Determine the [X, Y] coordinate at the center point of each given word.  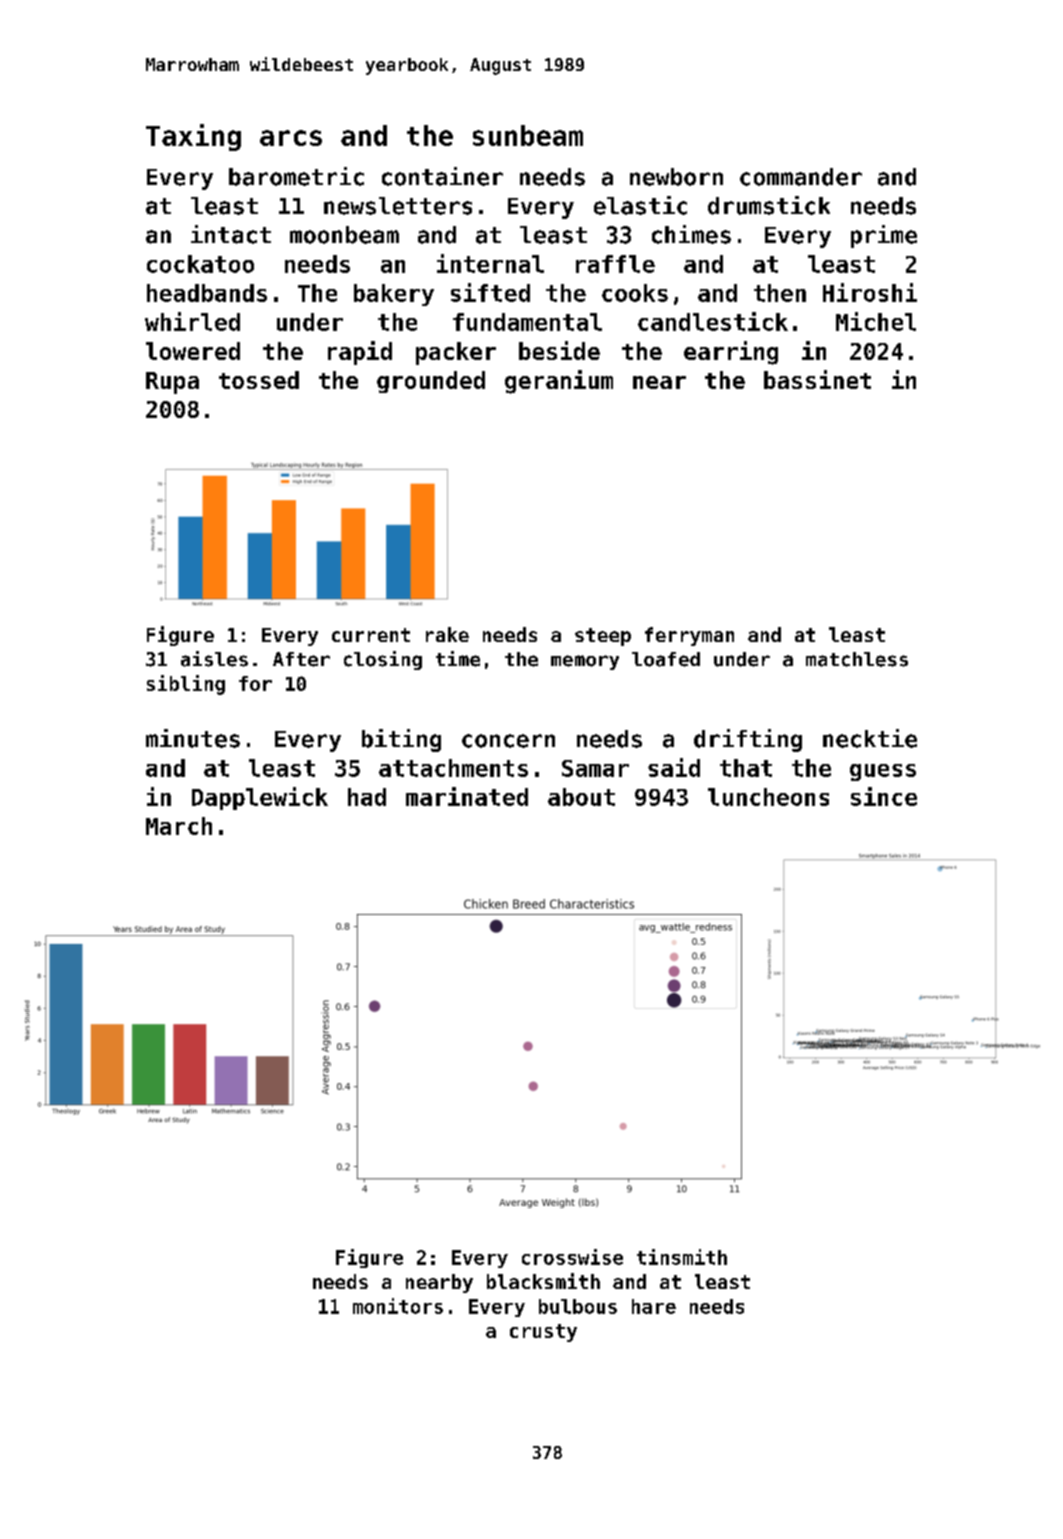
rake [447, 634]
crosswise [572, 1257]
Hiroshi [870, 292]
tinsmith [682, 1257]
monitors [398, 1306]
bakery [394, 295]
